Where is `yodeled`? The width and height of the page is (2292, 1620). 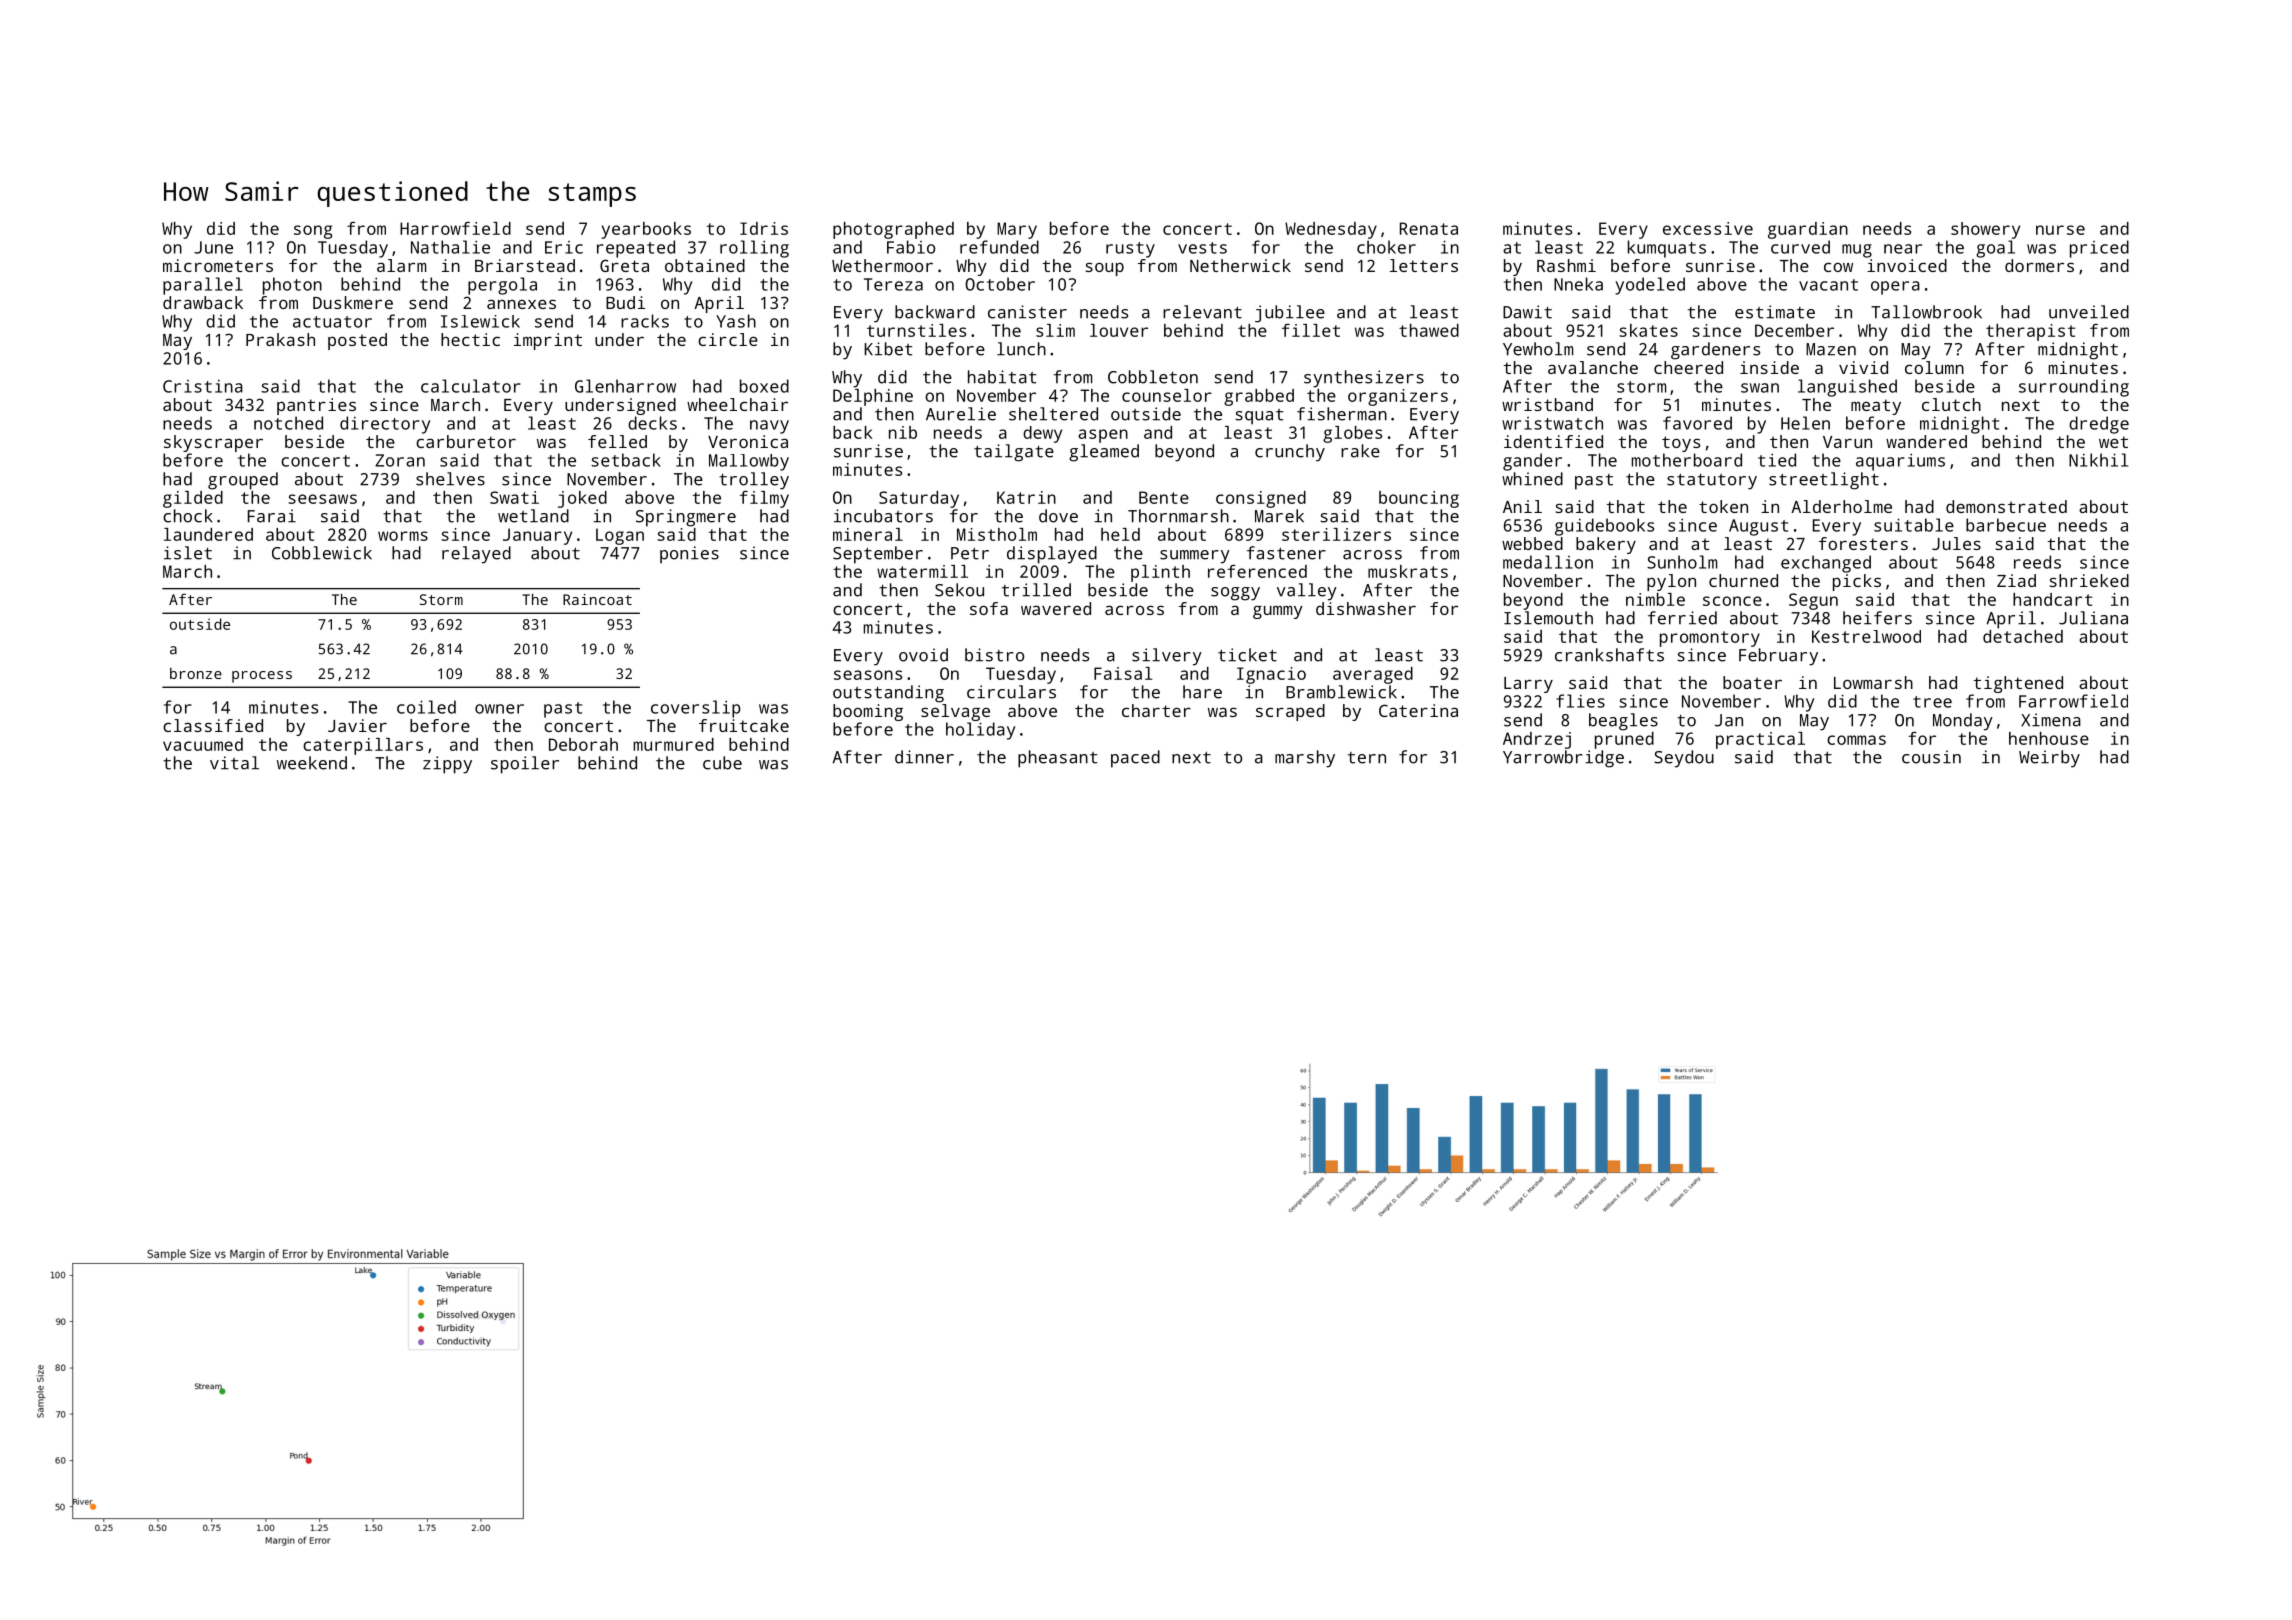
yodeled is located at coordinates (1650, 286).
